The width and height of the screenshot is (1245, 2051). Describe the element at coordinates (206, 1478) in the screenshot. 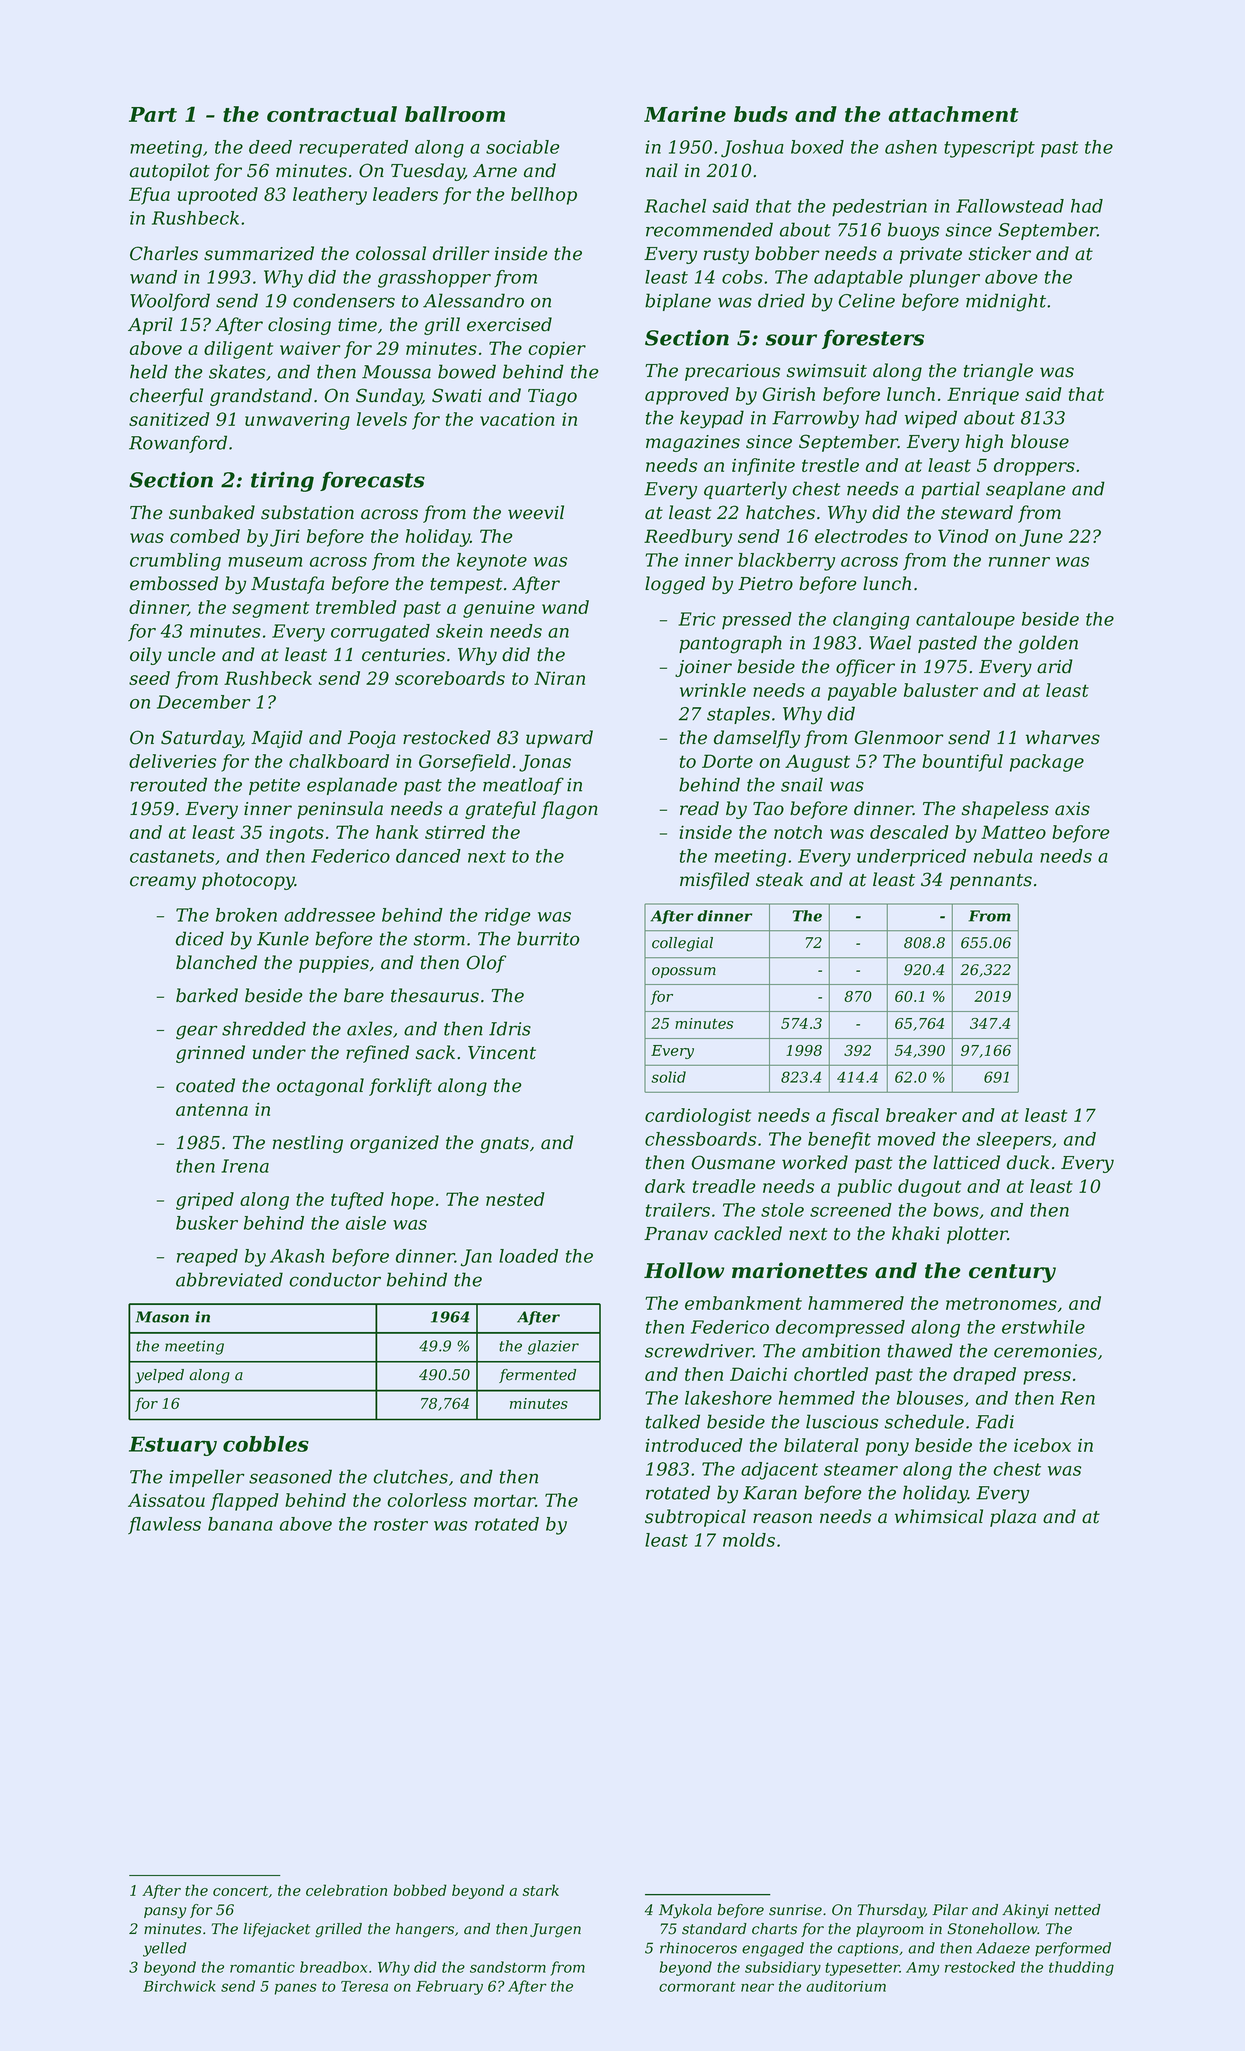

I see `impeller` at that location.
